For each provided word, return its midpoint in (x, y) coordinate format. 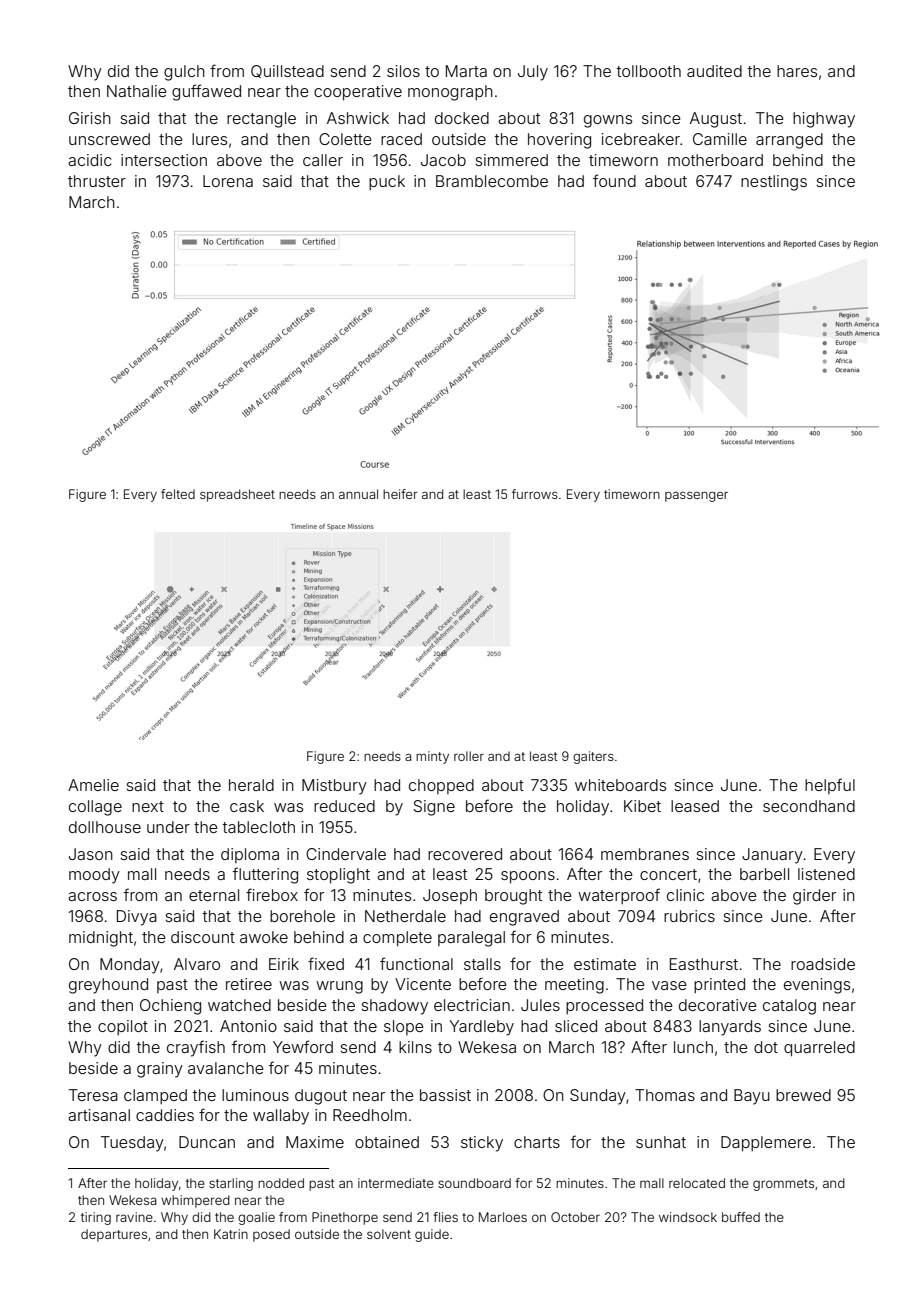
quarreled (819, 1049)
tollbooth (649, 71)
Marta (466, 71)
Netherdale (405, 916)
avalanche (225, 1068)
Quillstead (287, 71)
